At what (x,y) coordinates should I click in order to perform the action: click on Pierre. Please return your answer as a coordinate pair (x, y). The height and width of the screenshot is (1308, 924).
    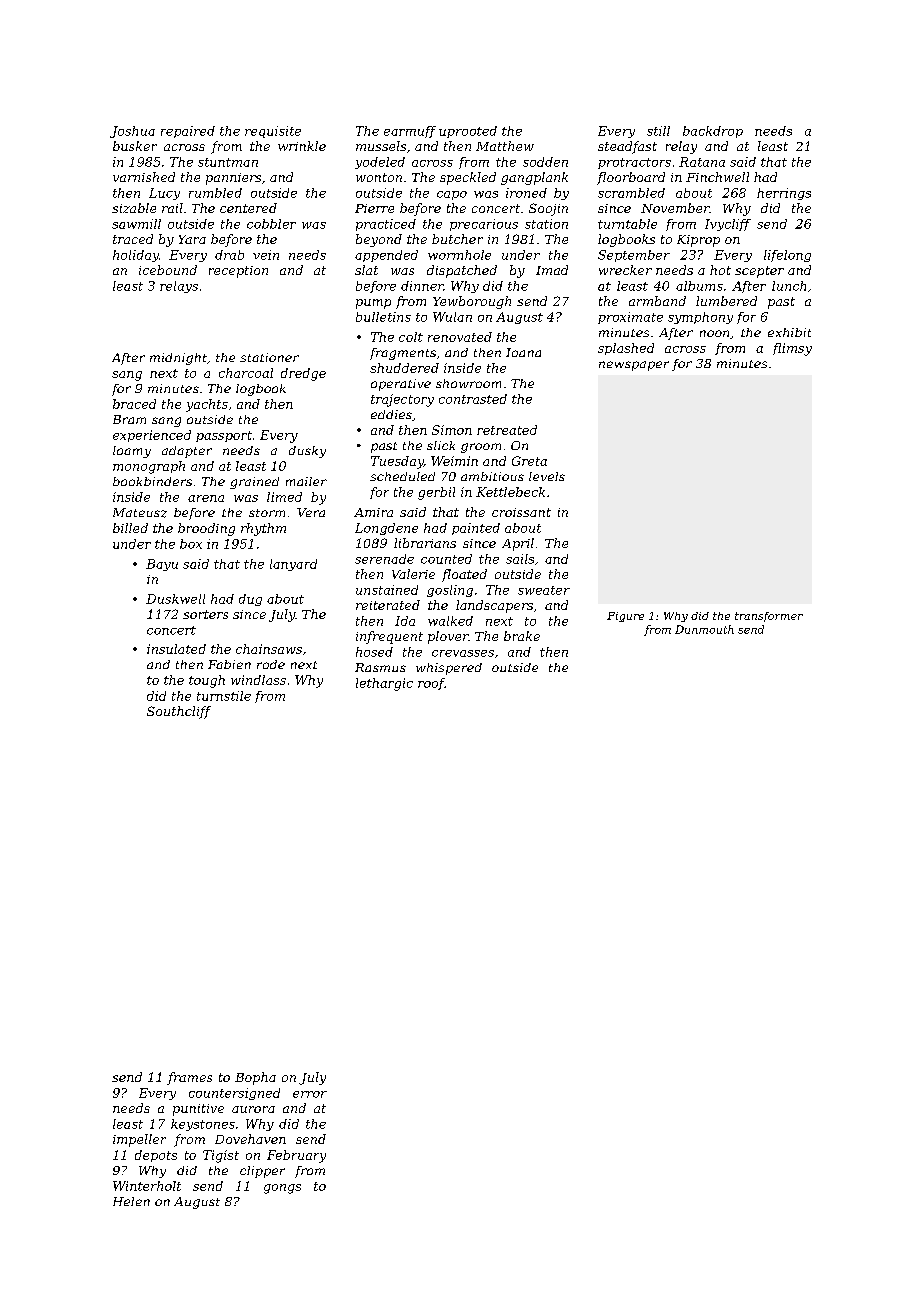
    Looking at the image, I should click on (374, 208).
